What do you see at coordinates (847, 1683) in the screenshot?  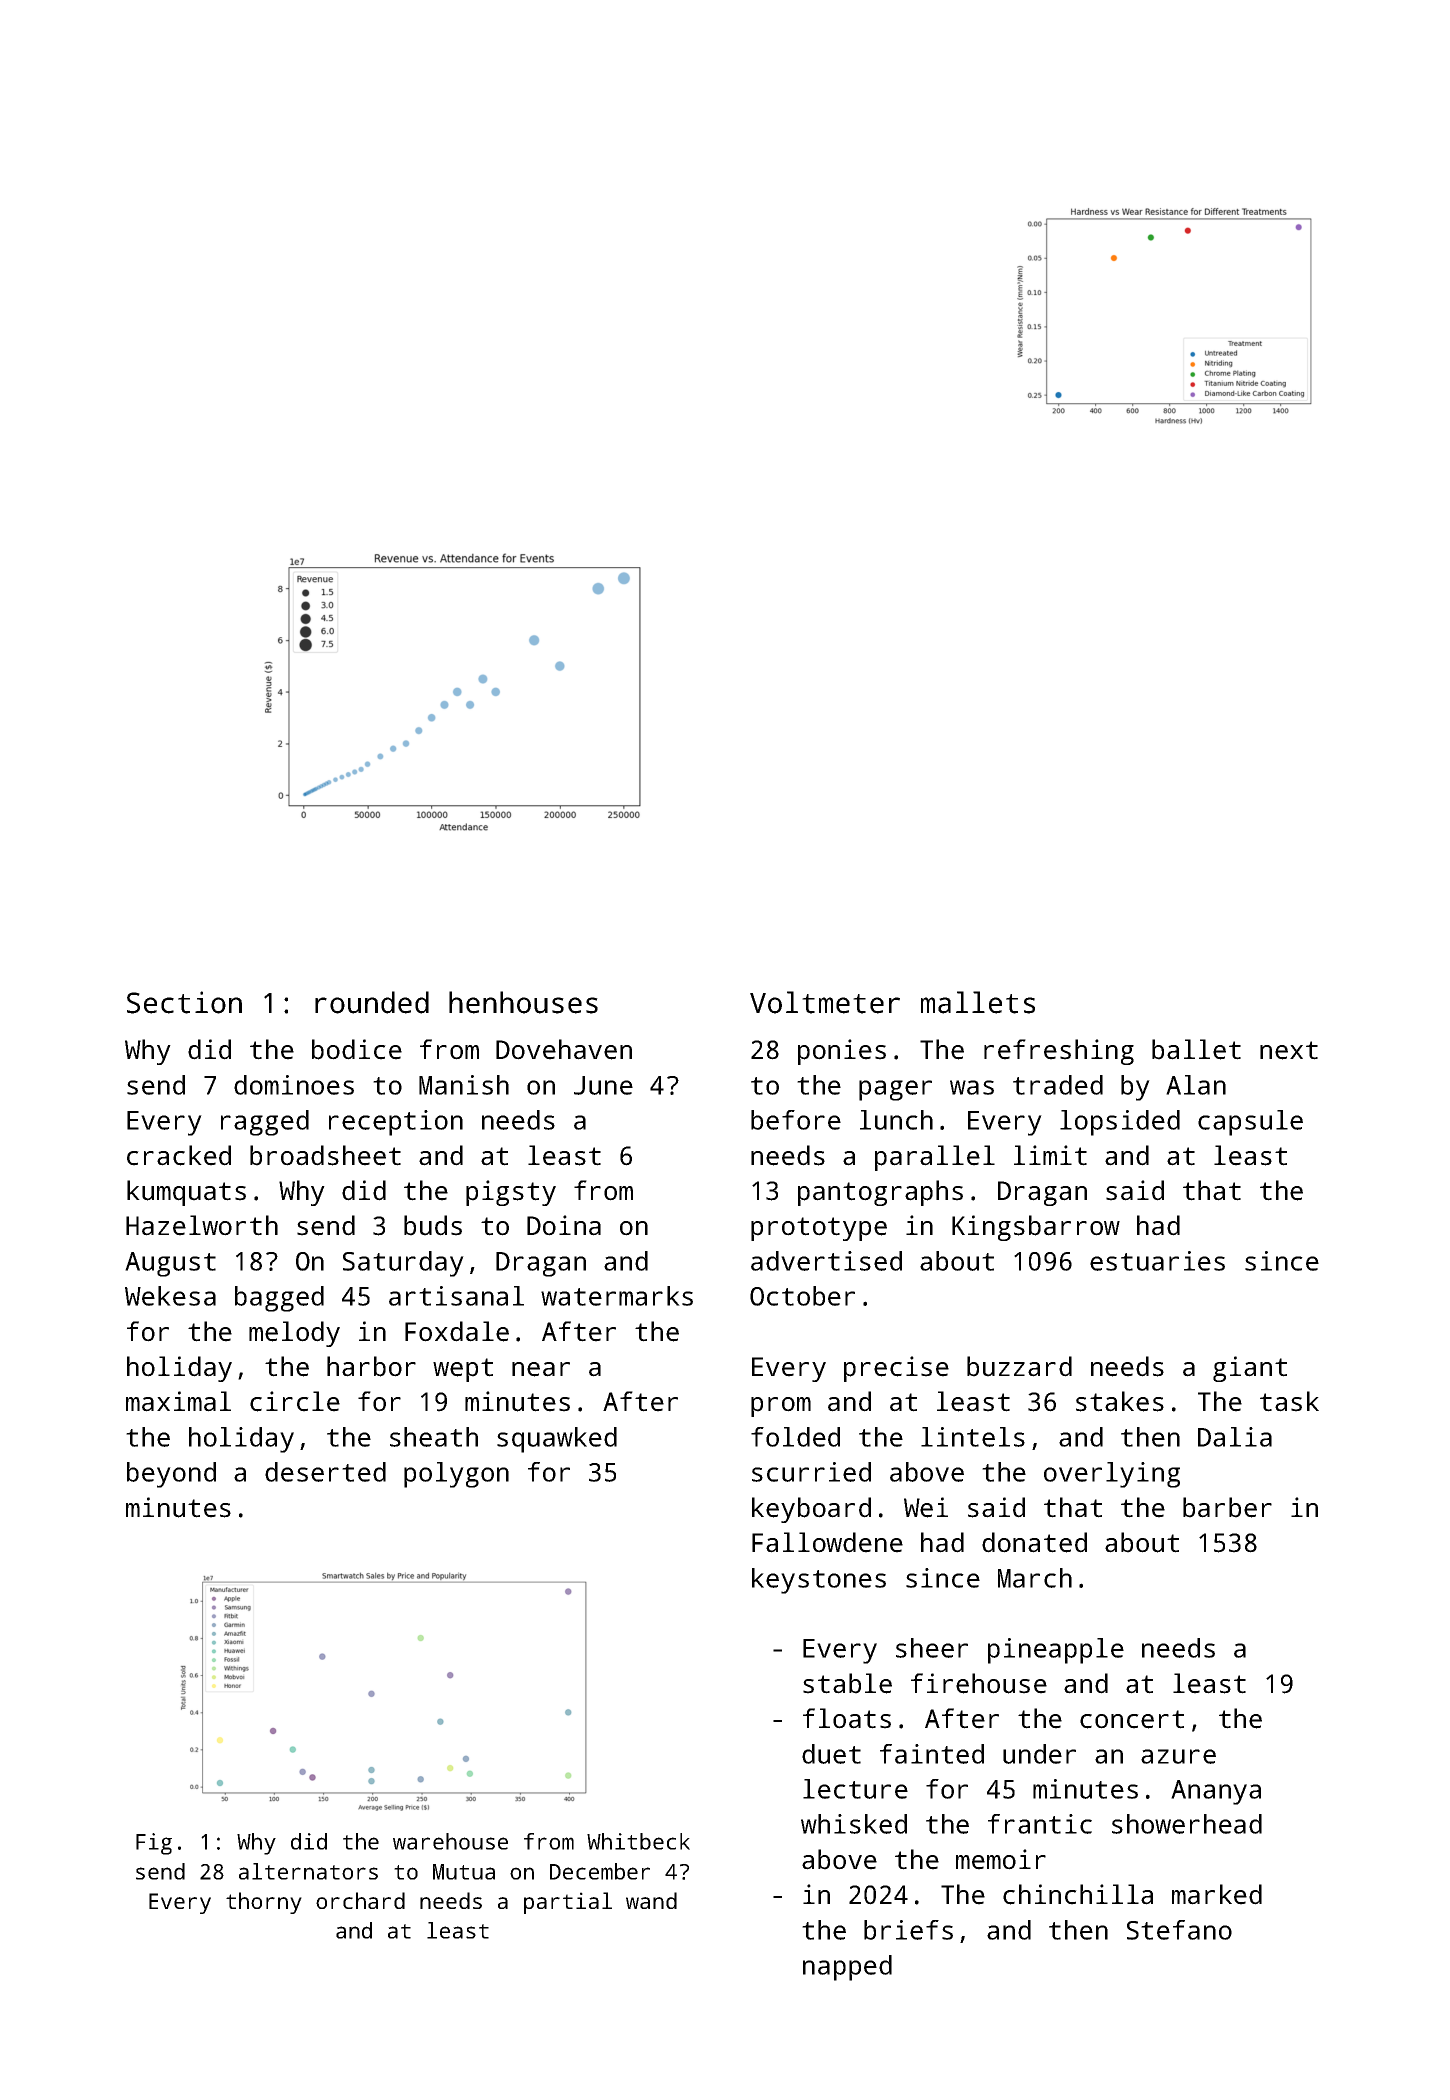 I see `stable` at bounding box center [847, 1683].
